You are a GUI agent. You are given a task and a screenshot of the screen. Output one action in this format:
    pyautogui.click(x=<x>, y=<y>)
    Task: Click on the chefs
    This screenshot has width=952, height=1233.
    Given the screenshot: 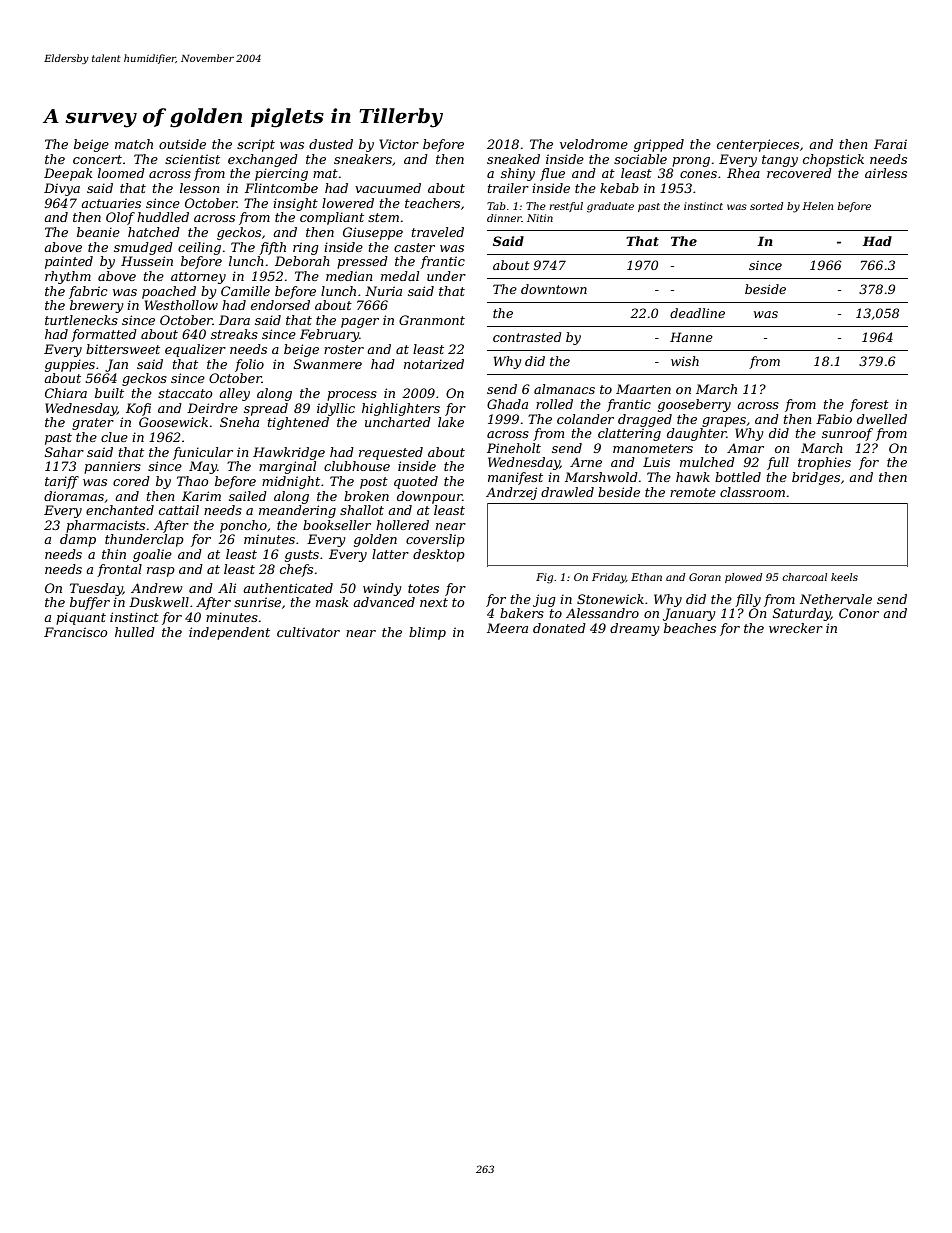 What is the action you would take?
    pyautogui.click(x=296, y=570)
